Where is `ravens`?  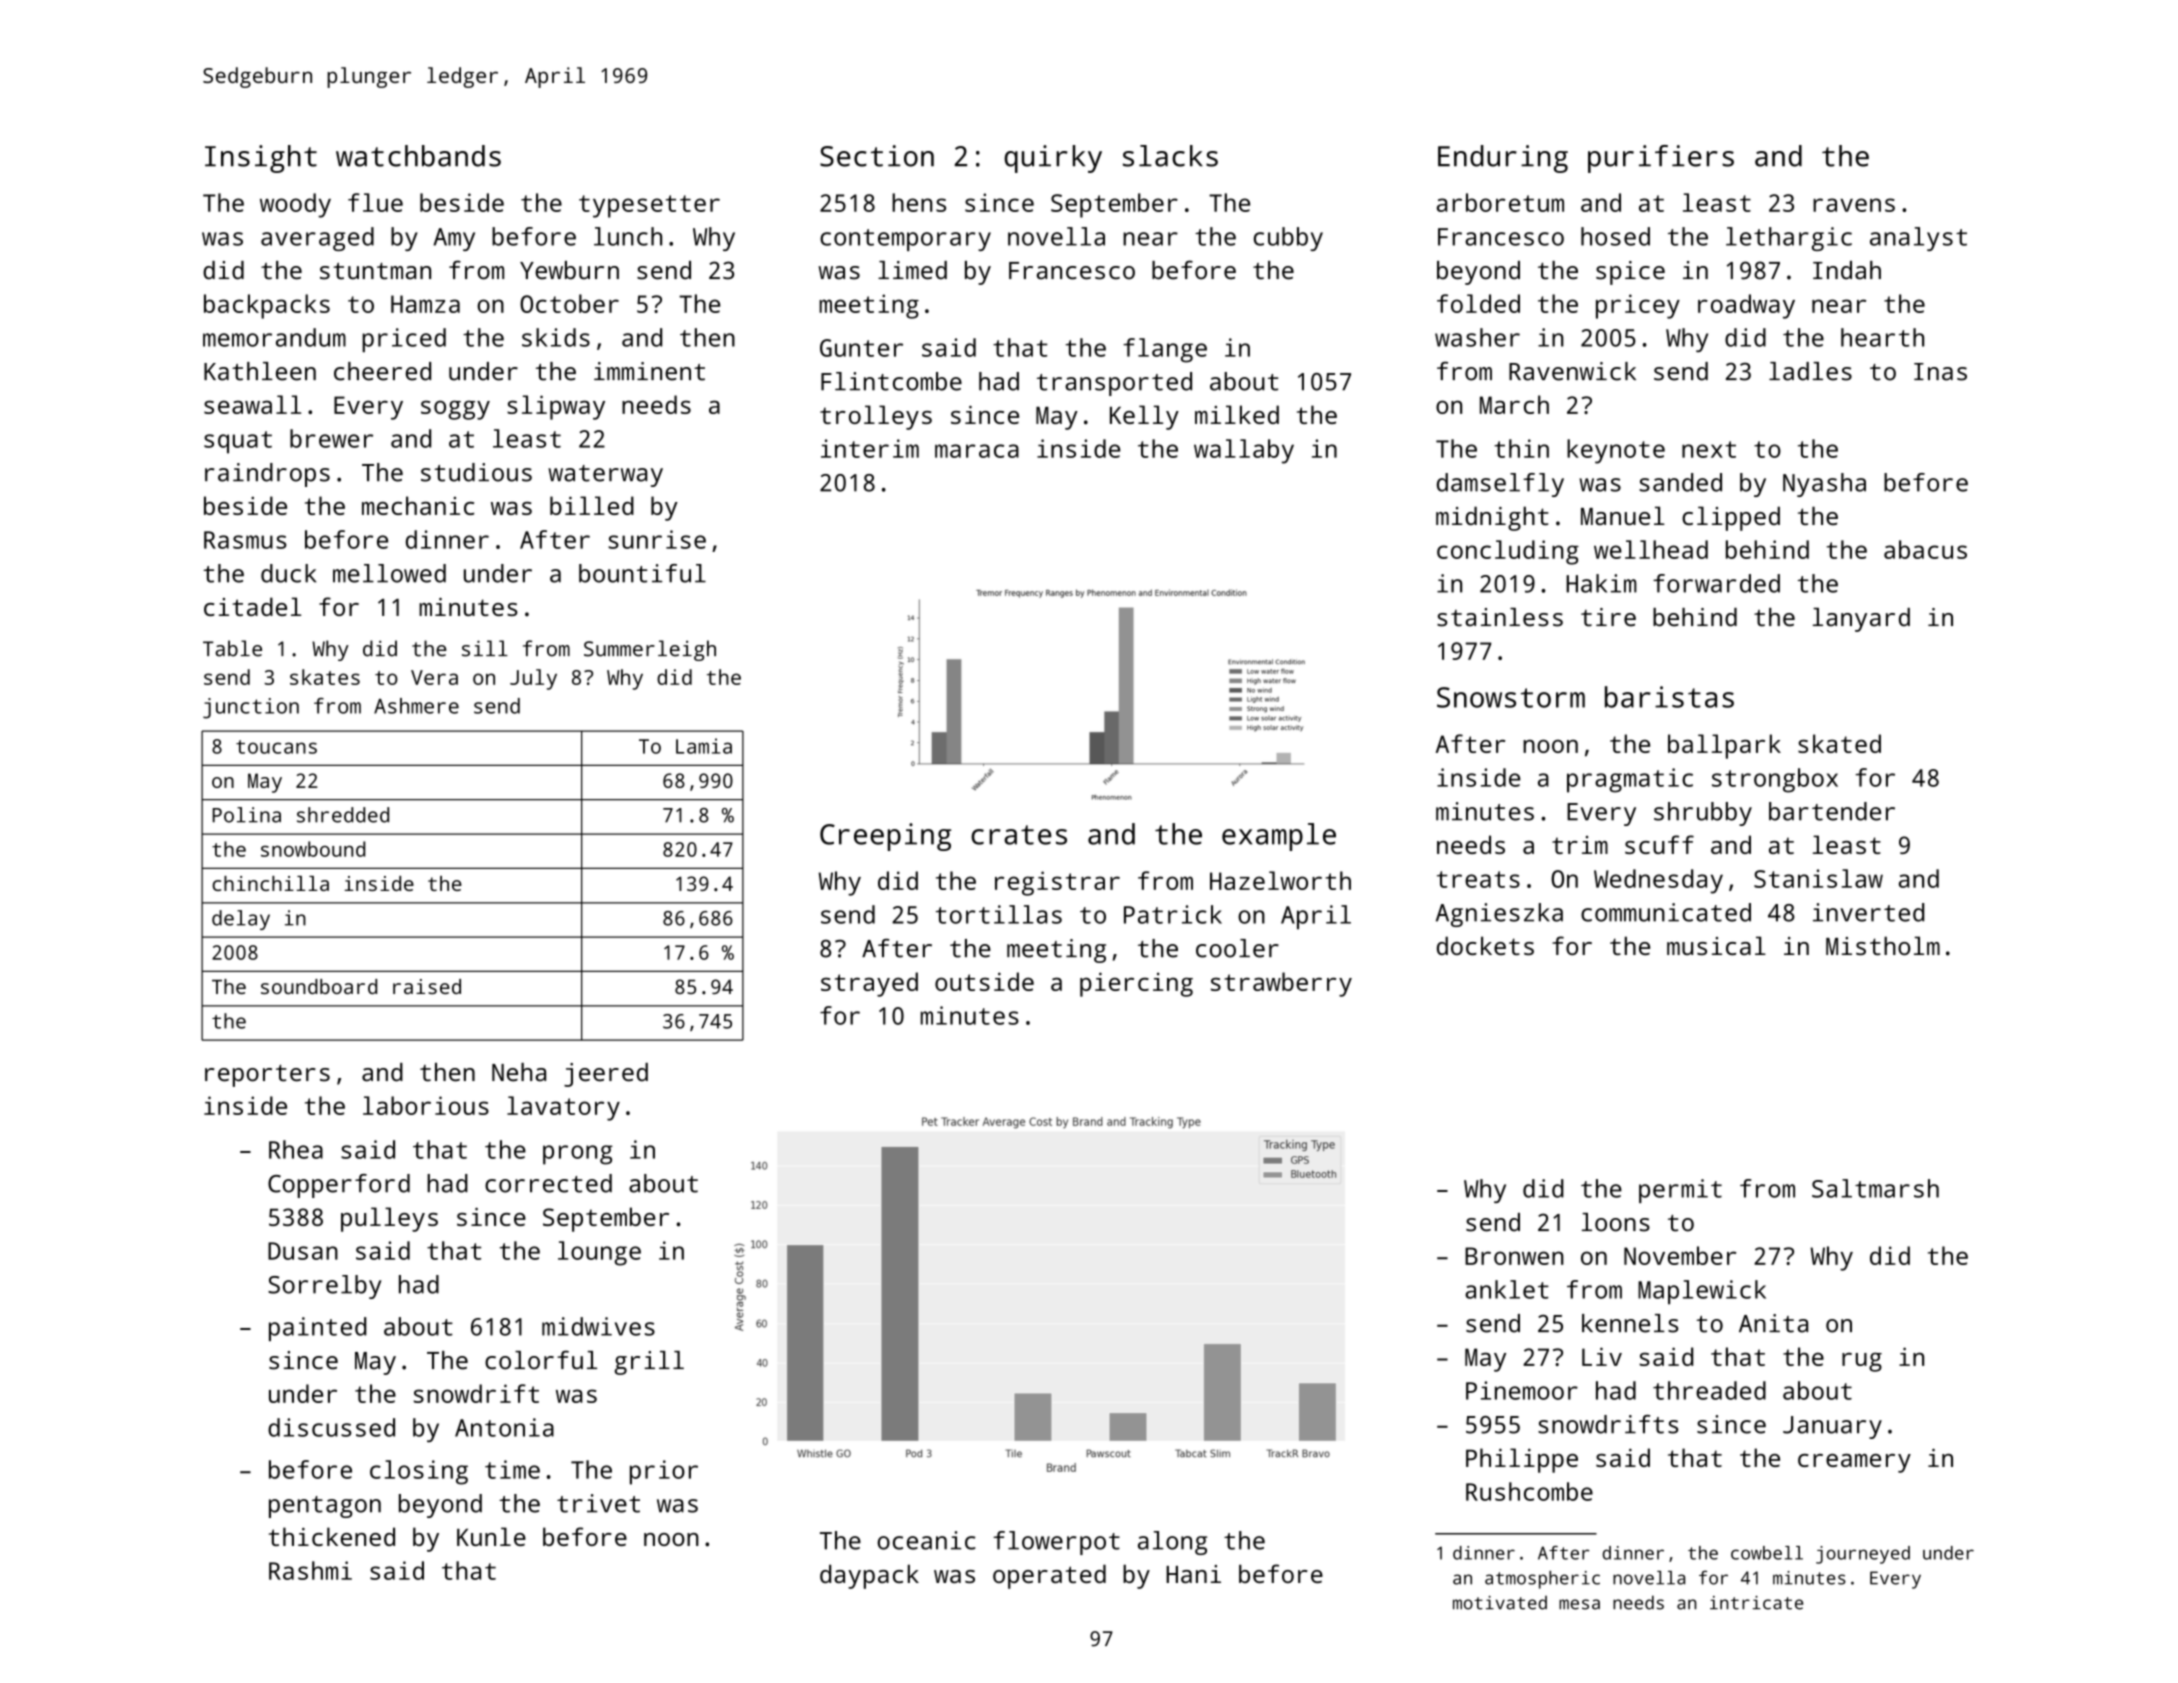 ravens is located at coordinates (1854, 205).
